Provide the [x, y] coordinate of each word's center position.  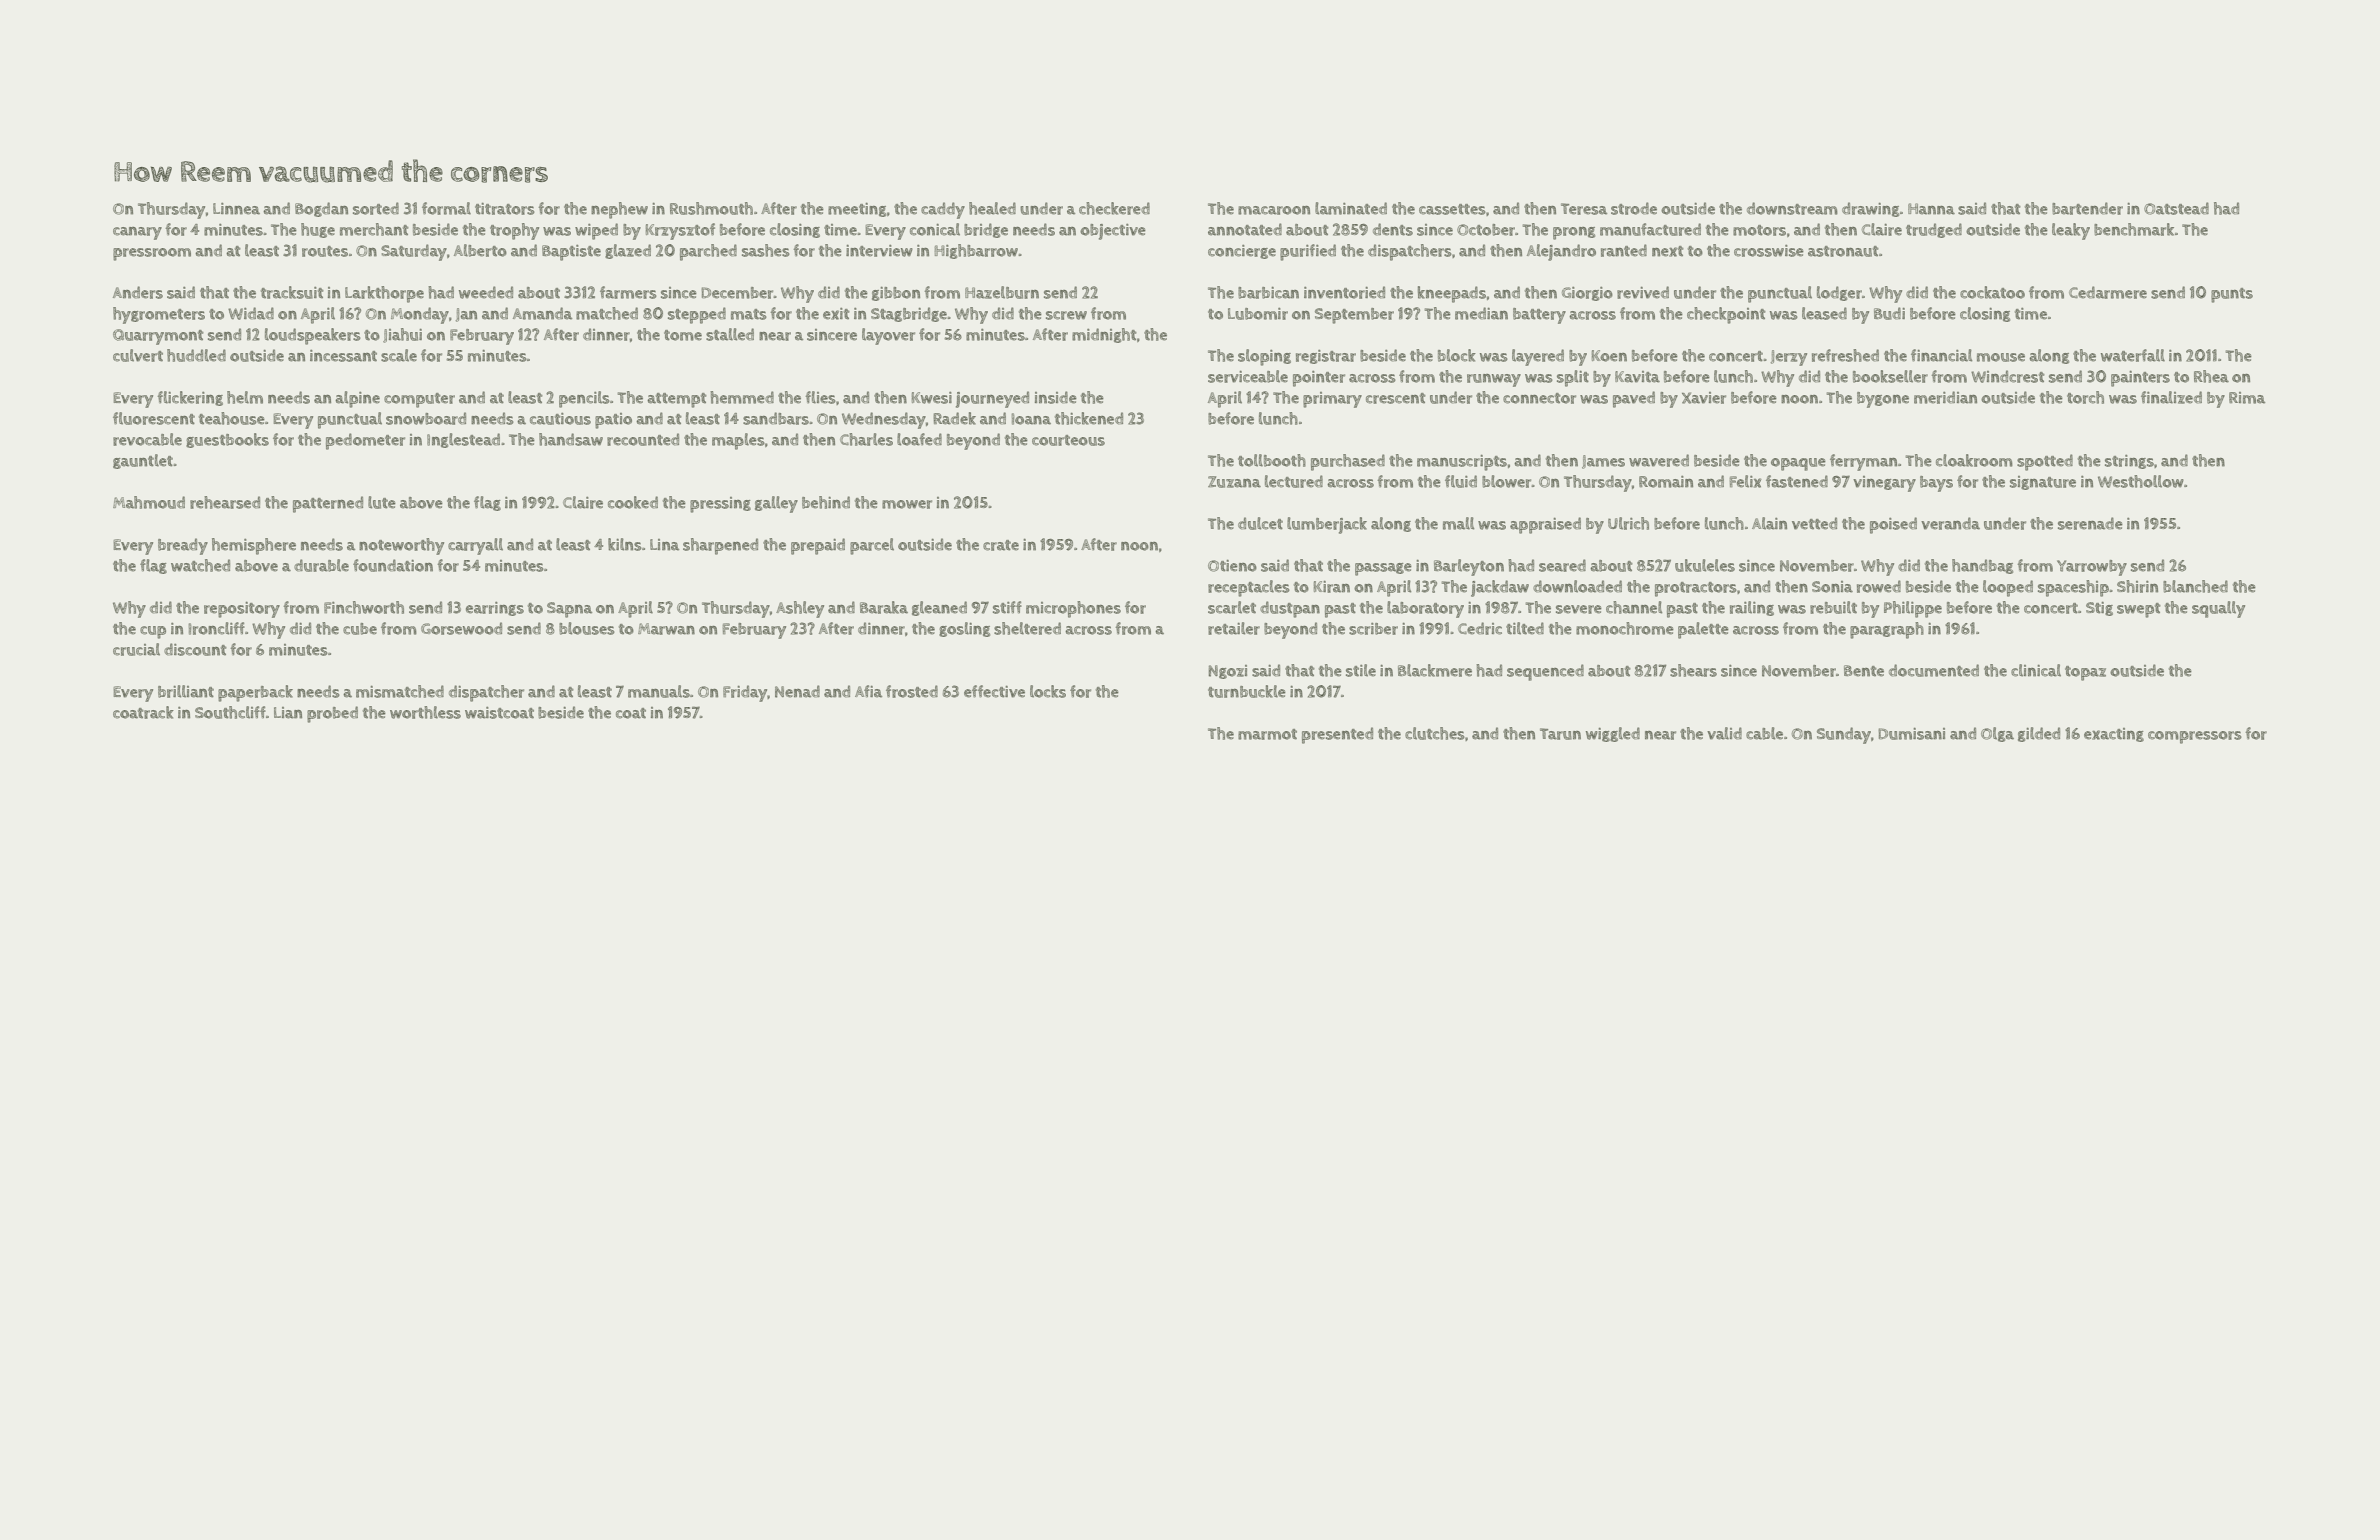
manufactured [1650, 229]
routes [325, 251]
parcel [872, 546]
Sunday [1844, 735]
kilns [625, 544]
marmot [1267, 734]
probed [332, 714]
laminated [1351, 208]
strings [2129, 461]
